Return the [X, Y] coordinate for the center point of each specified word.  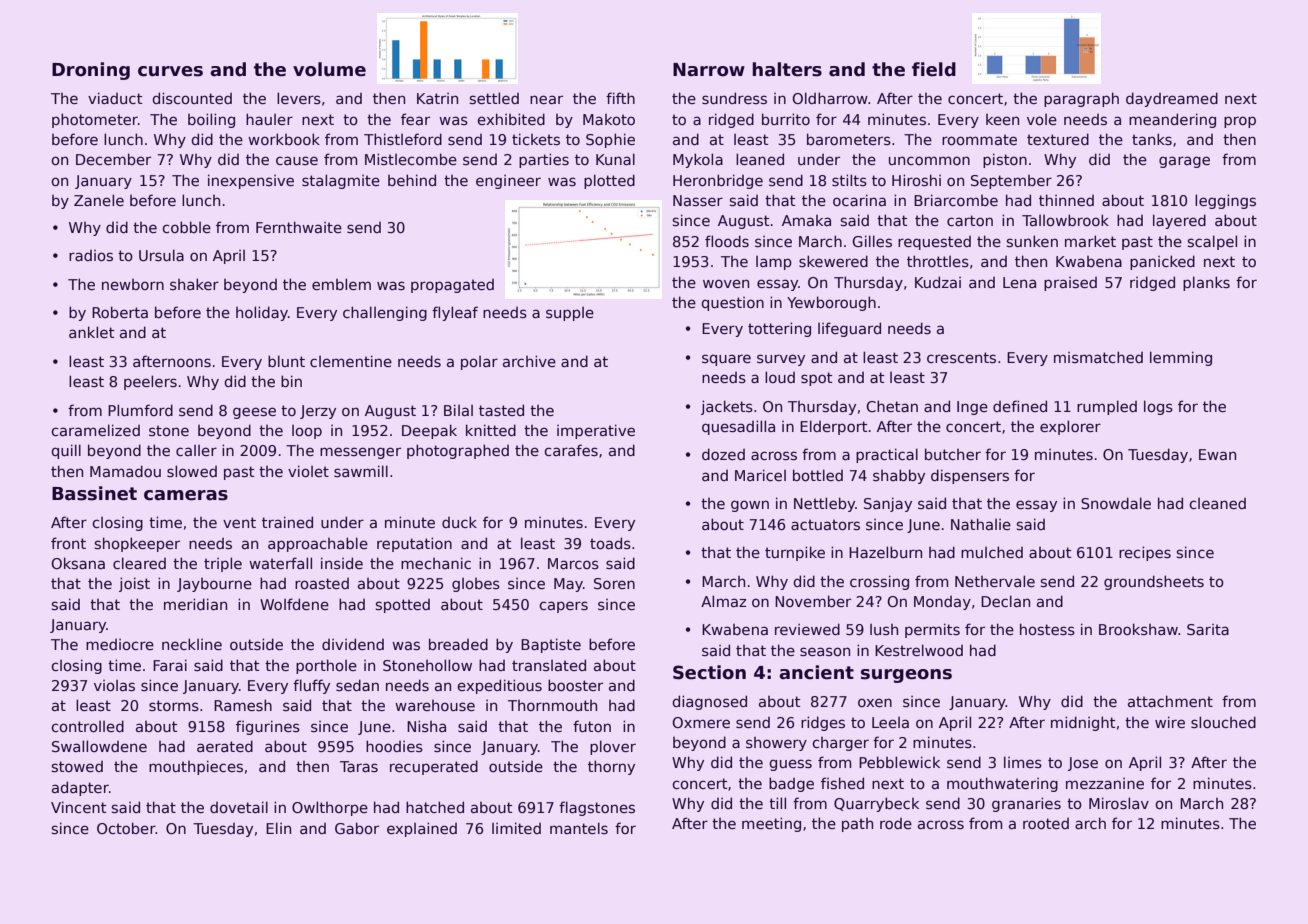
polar [479, 363]
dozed [723, 454]
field [934, 69]
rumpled [1107, 407]
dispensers [970, 476]
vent [239, 522]
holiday [262, 313]
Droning [91, 71]
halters [787, 69]
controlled [87, 726]
